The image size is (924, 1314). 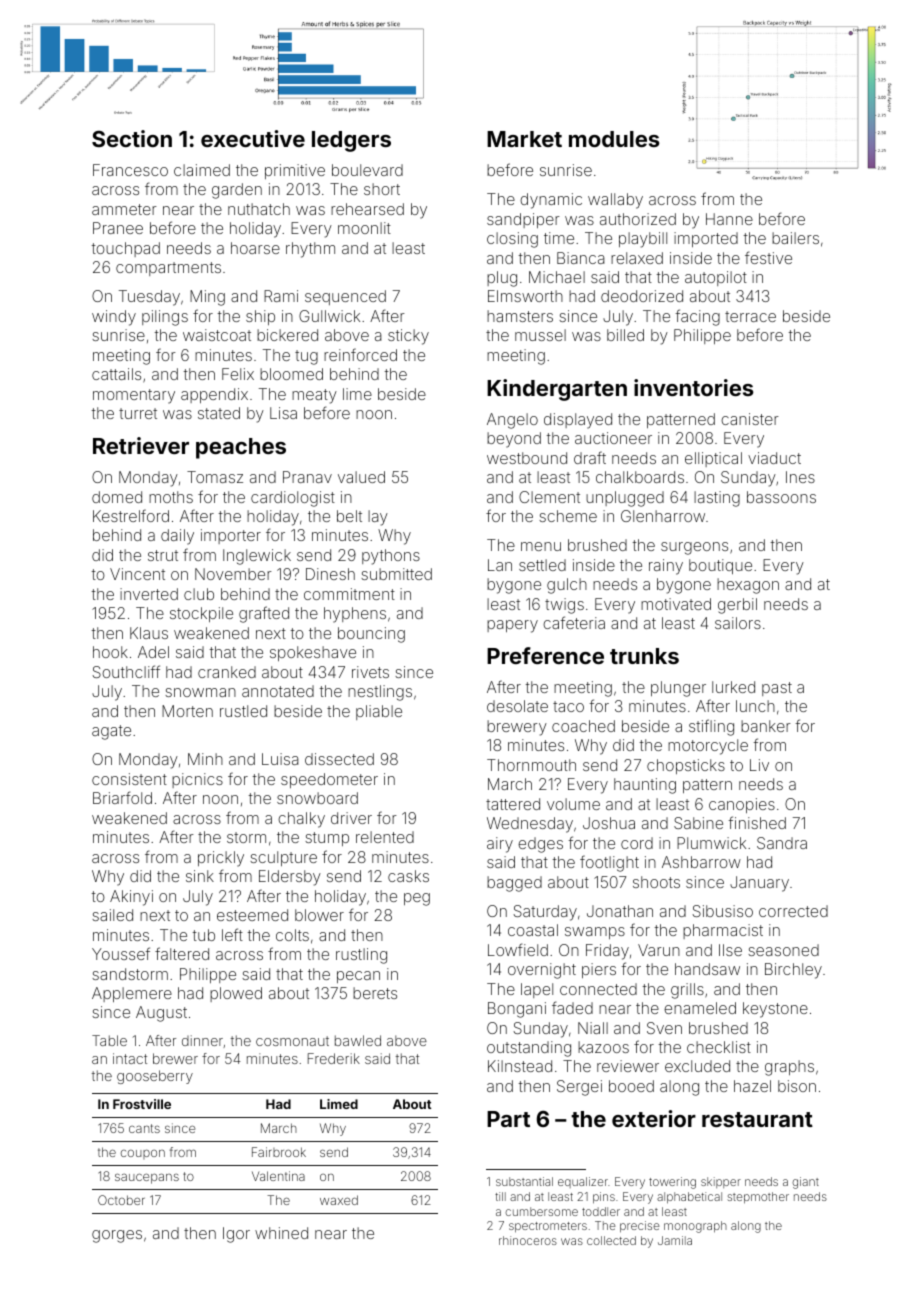 I want to click on executive, so click(x=253, y=138).
